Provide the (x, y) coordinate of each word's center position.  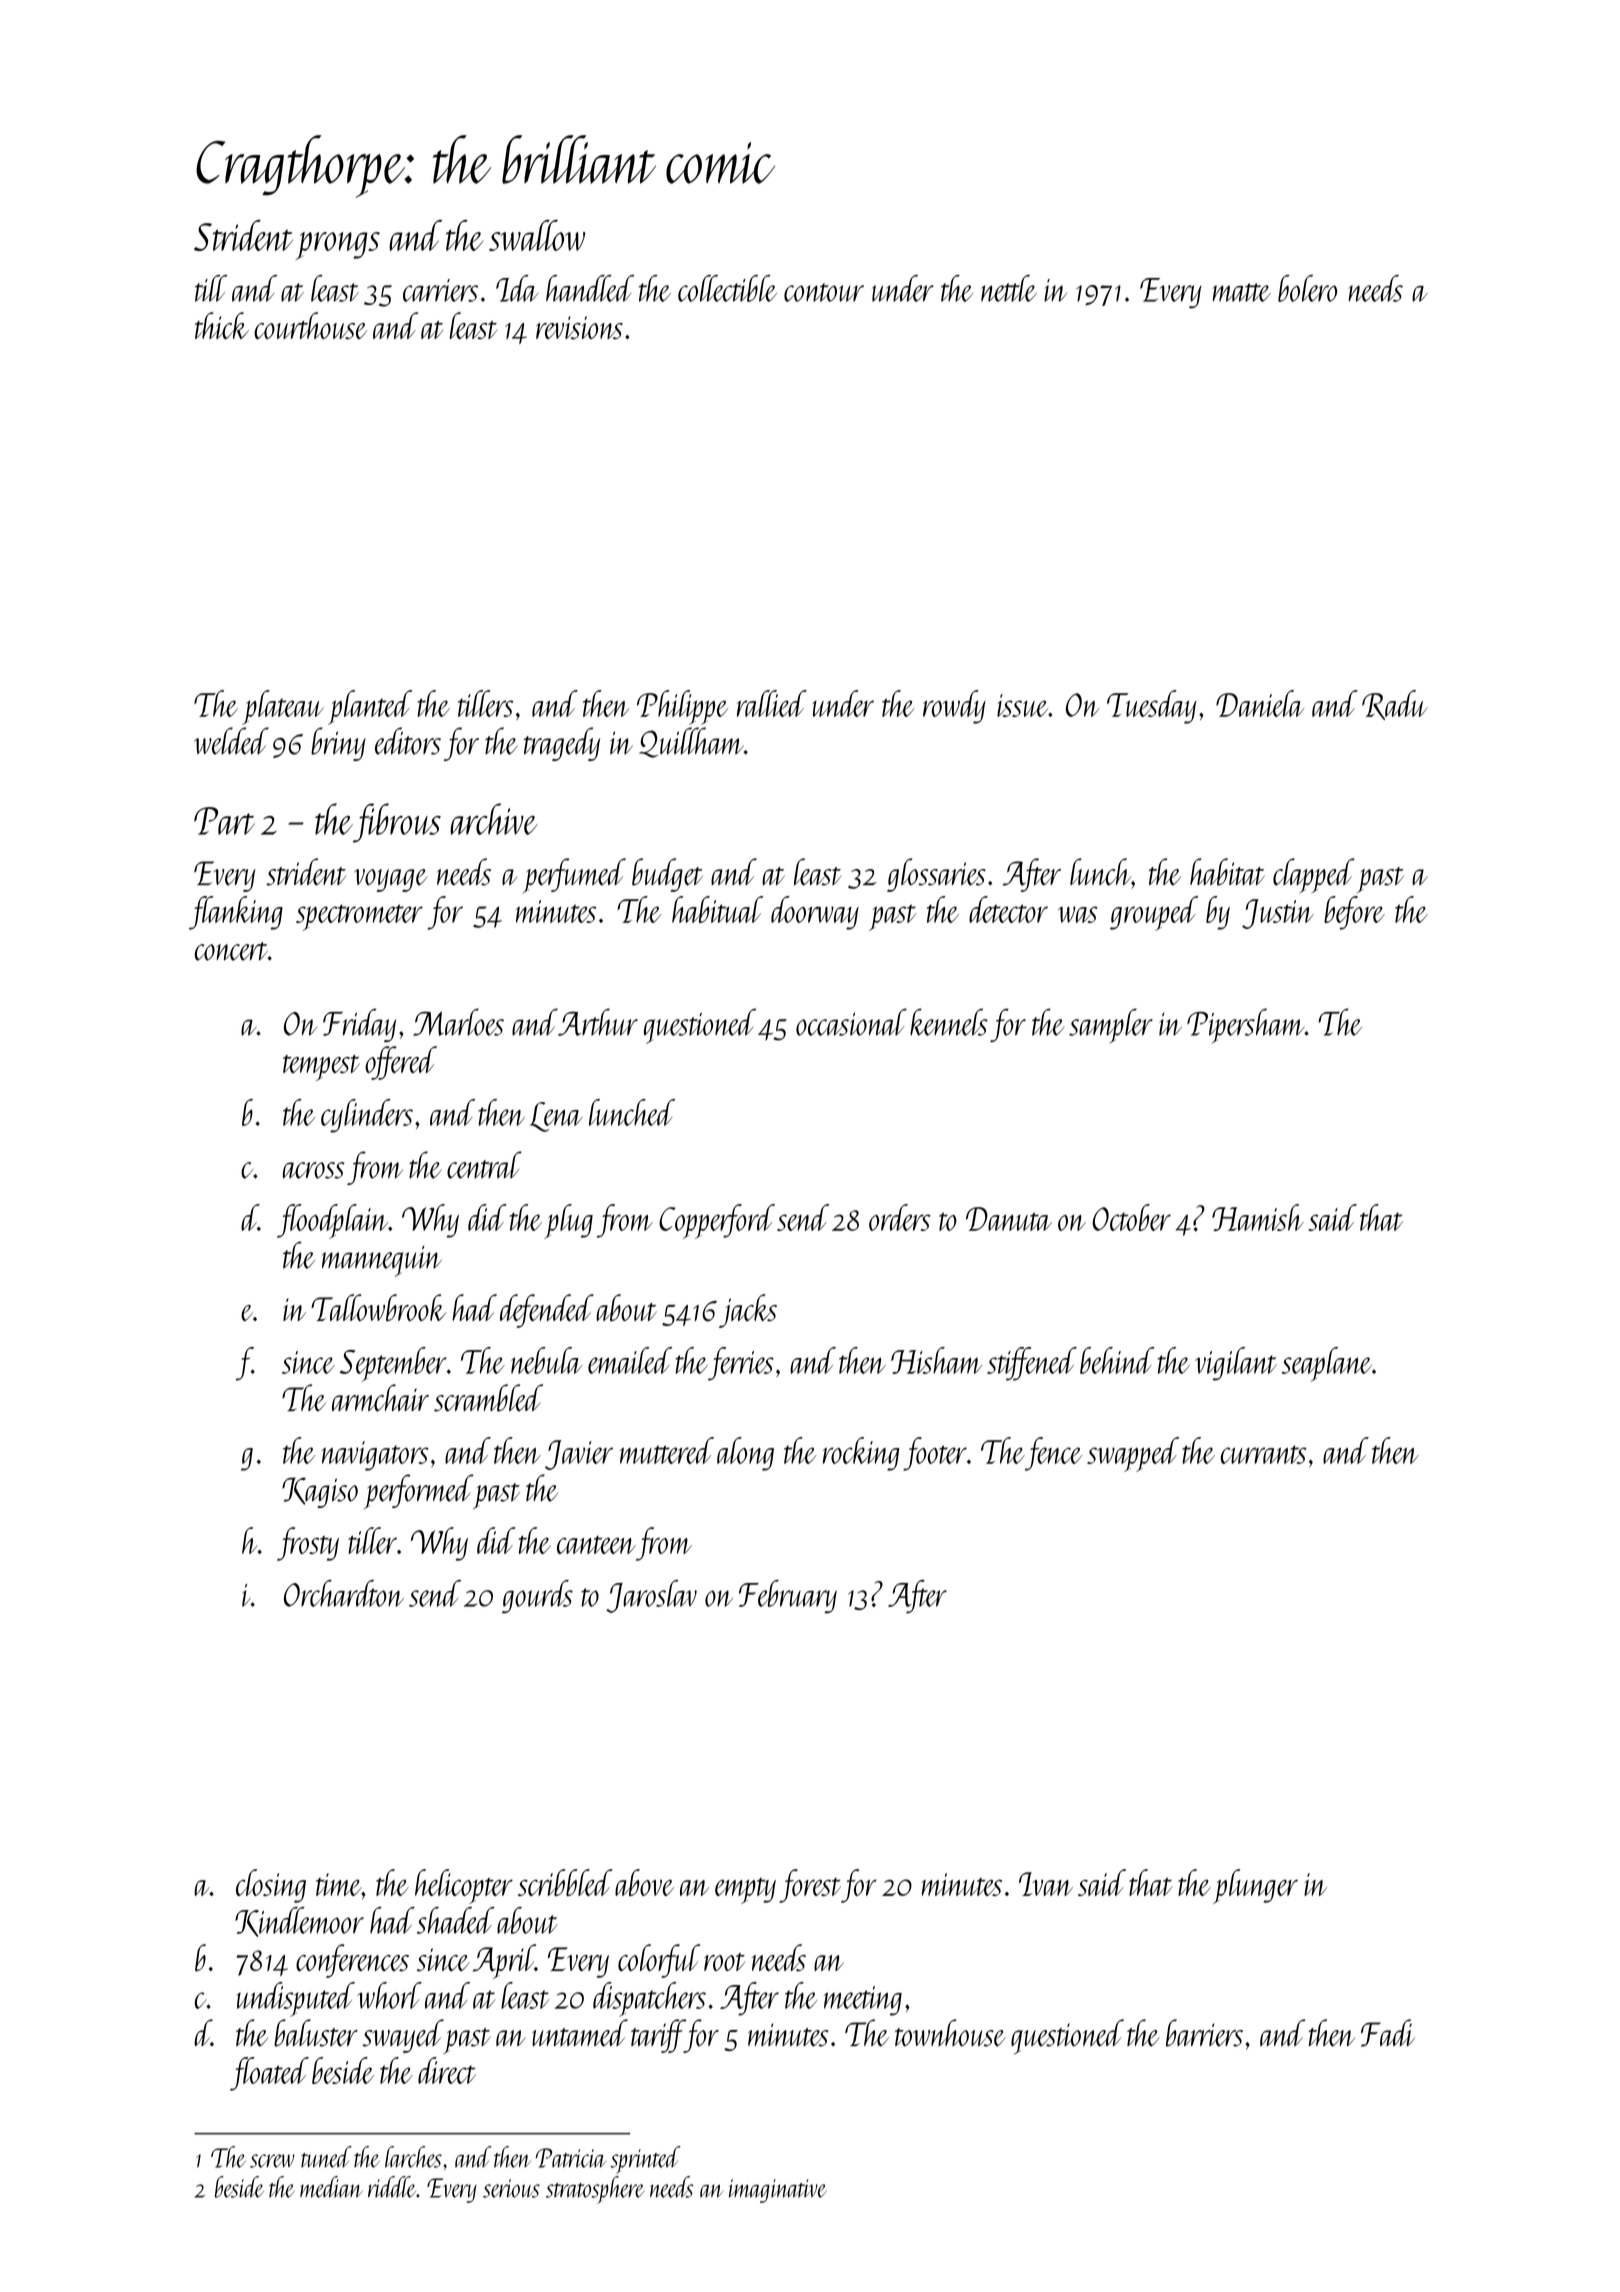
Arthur (598, 1022)
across (313, 1170)
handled (590, 288)
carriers (440, 290)
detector (1008, 909)
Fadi (1388, 2033)
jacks (748, 1311)
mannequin (382, 1261)
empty (745, 1891)
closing (271, 1886)
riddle (392, 2187)
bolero (1307, 288)
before (1354, 913)
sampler (1111, 1026)
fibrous (397, 823)
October (1131, 1217)
